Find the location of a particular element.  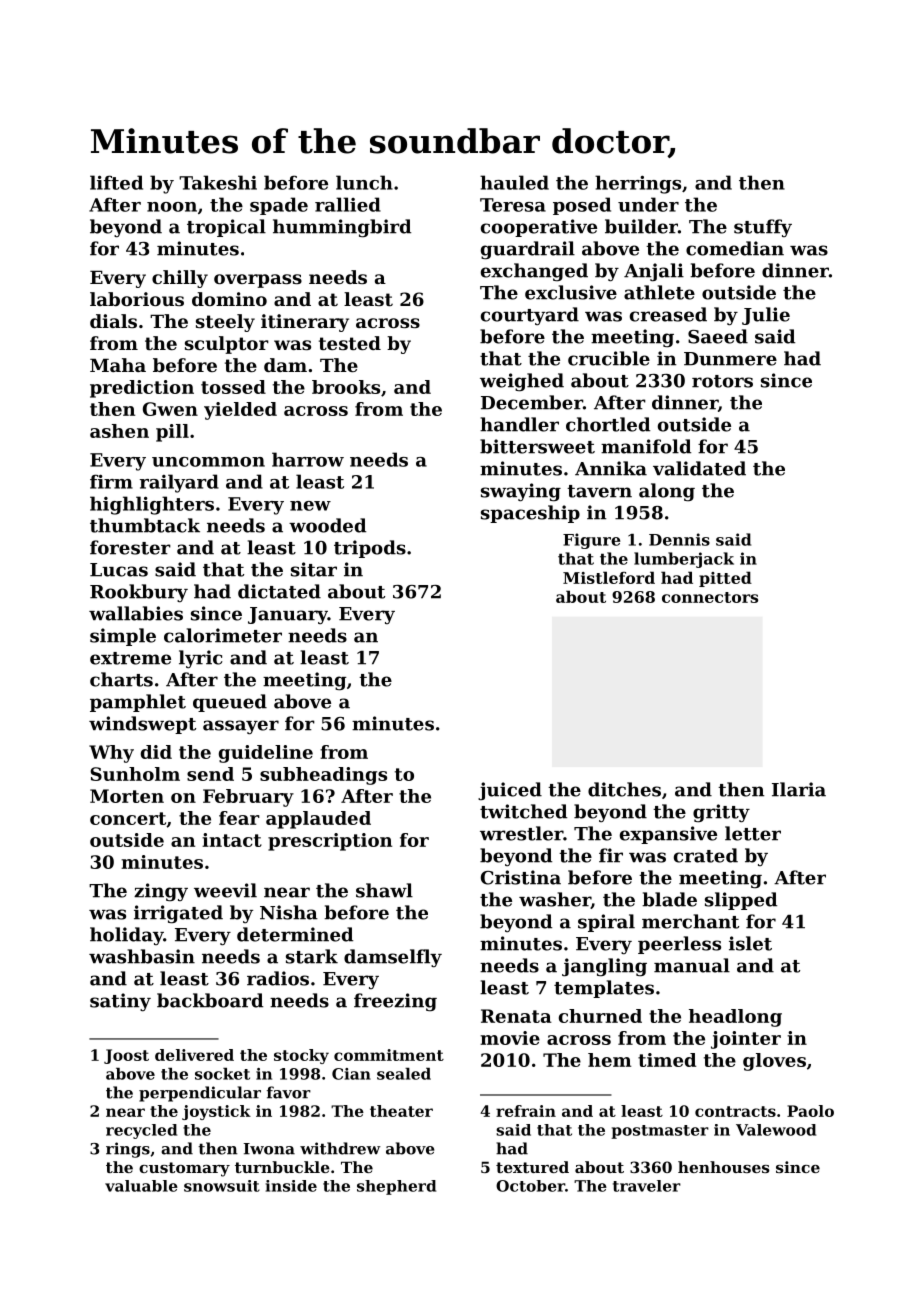

Cristina is located at coordinates (521, 877).
